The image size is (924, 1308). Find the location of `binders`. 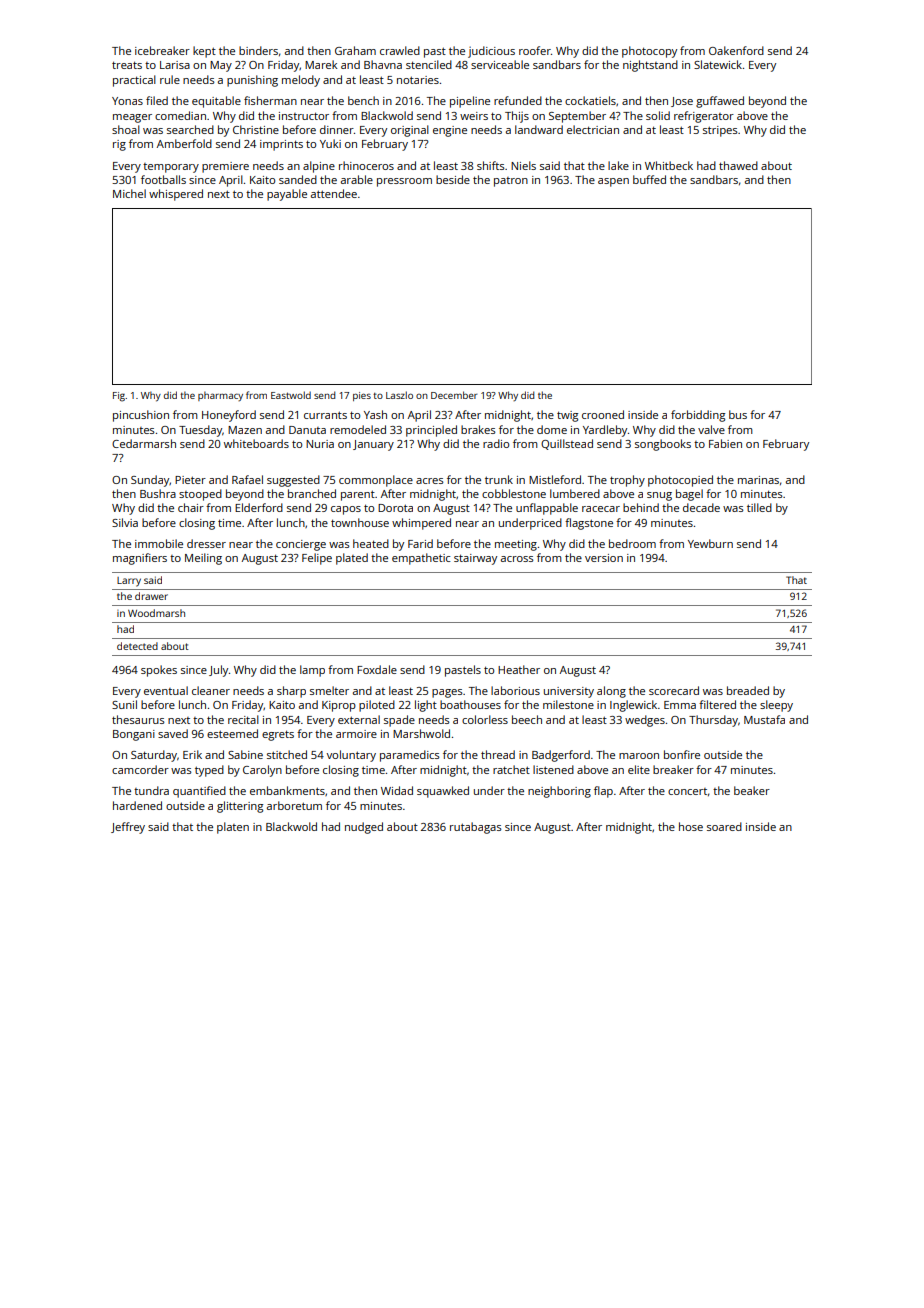

binders is located at coordinates (258, 50).
